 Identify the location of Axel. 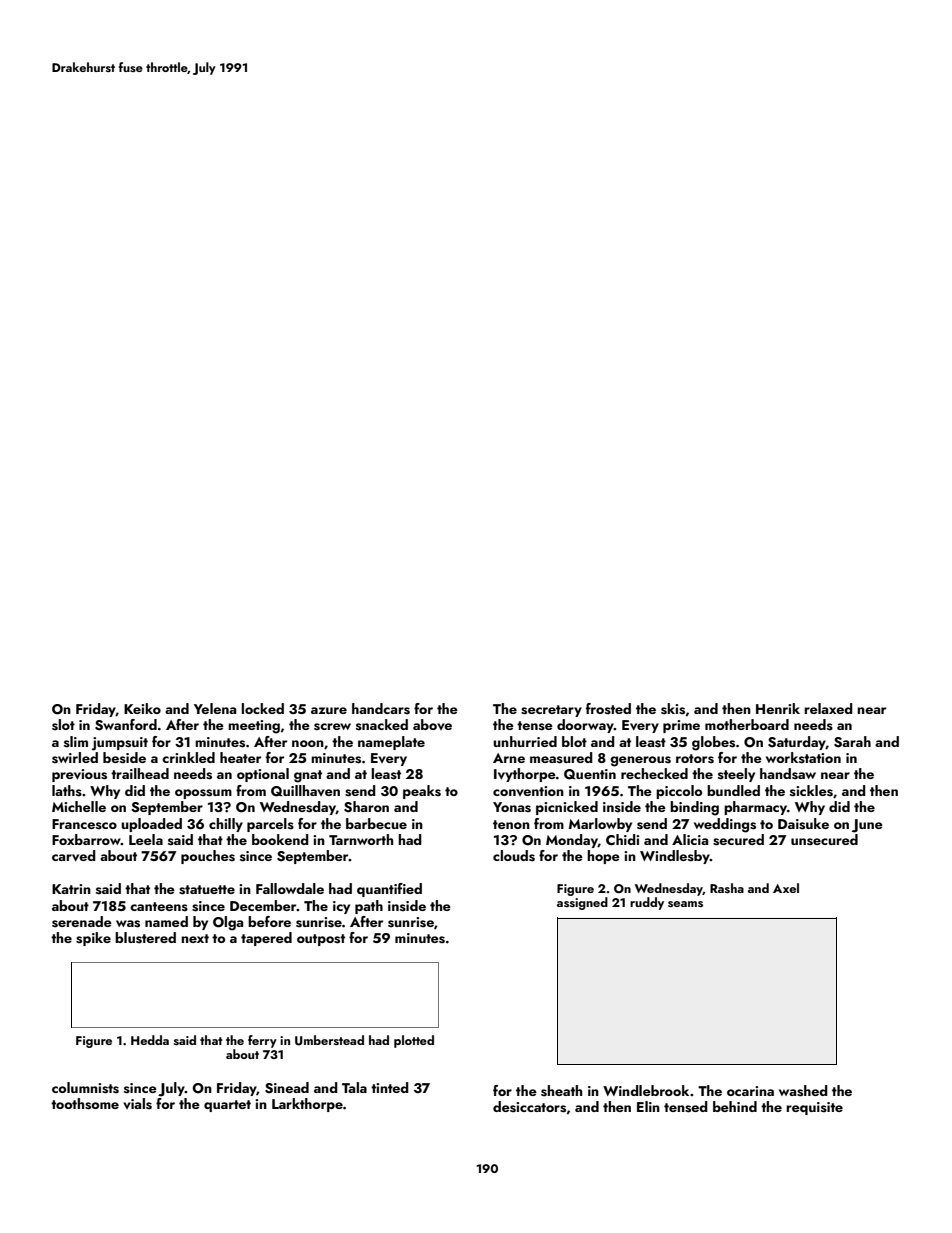
(786, 888).
